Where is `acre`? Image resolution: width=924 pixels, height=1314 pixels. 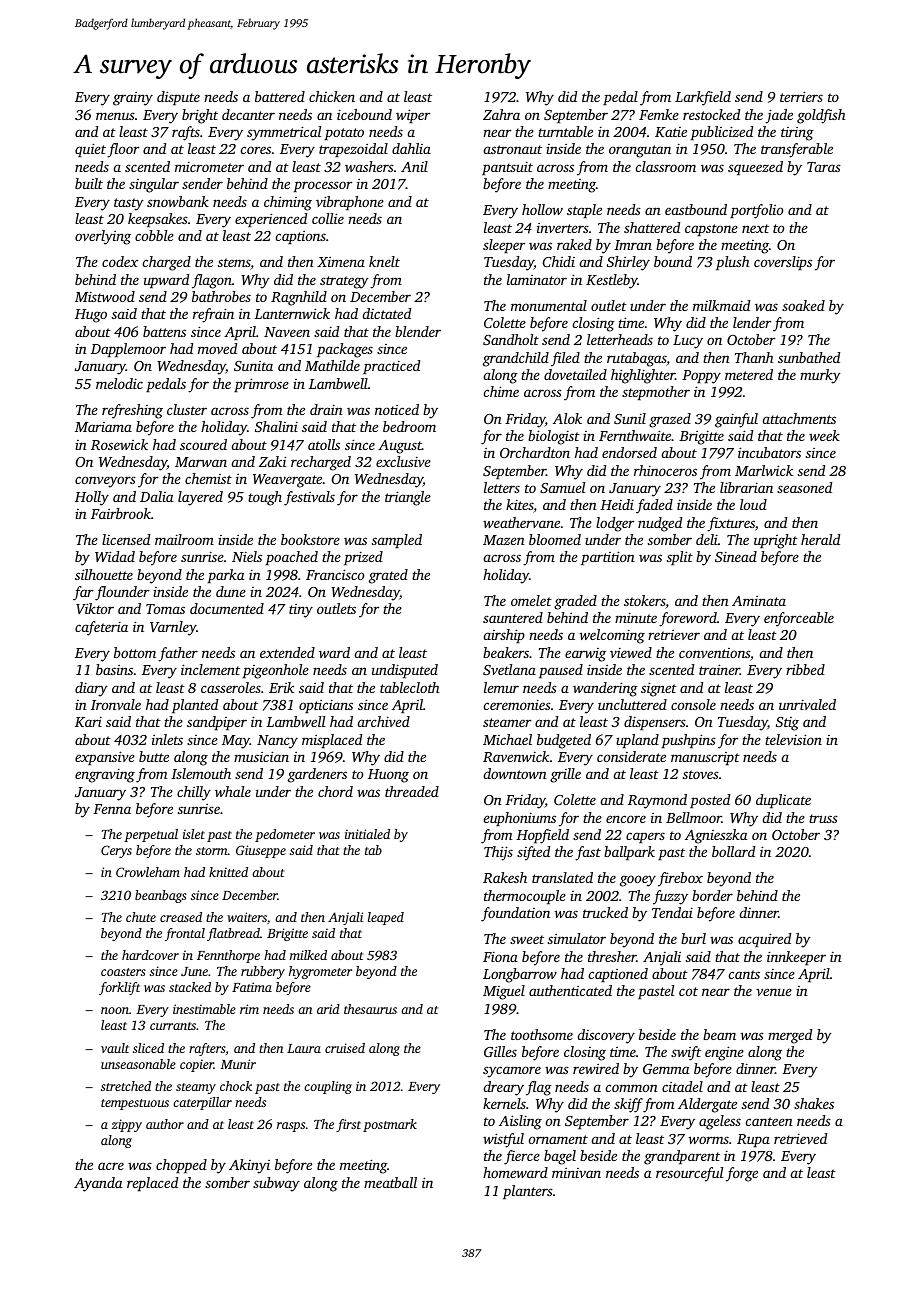 acre is located at coordinates (111, 1166).
